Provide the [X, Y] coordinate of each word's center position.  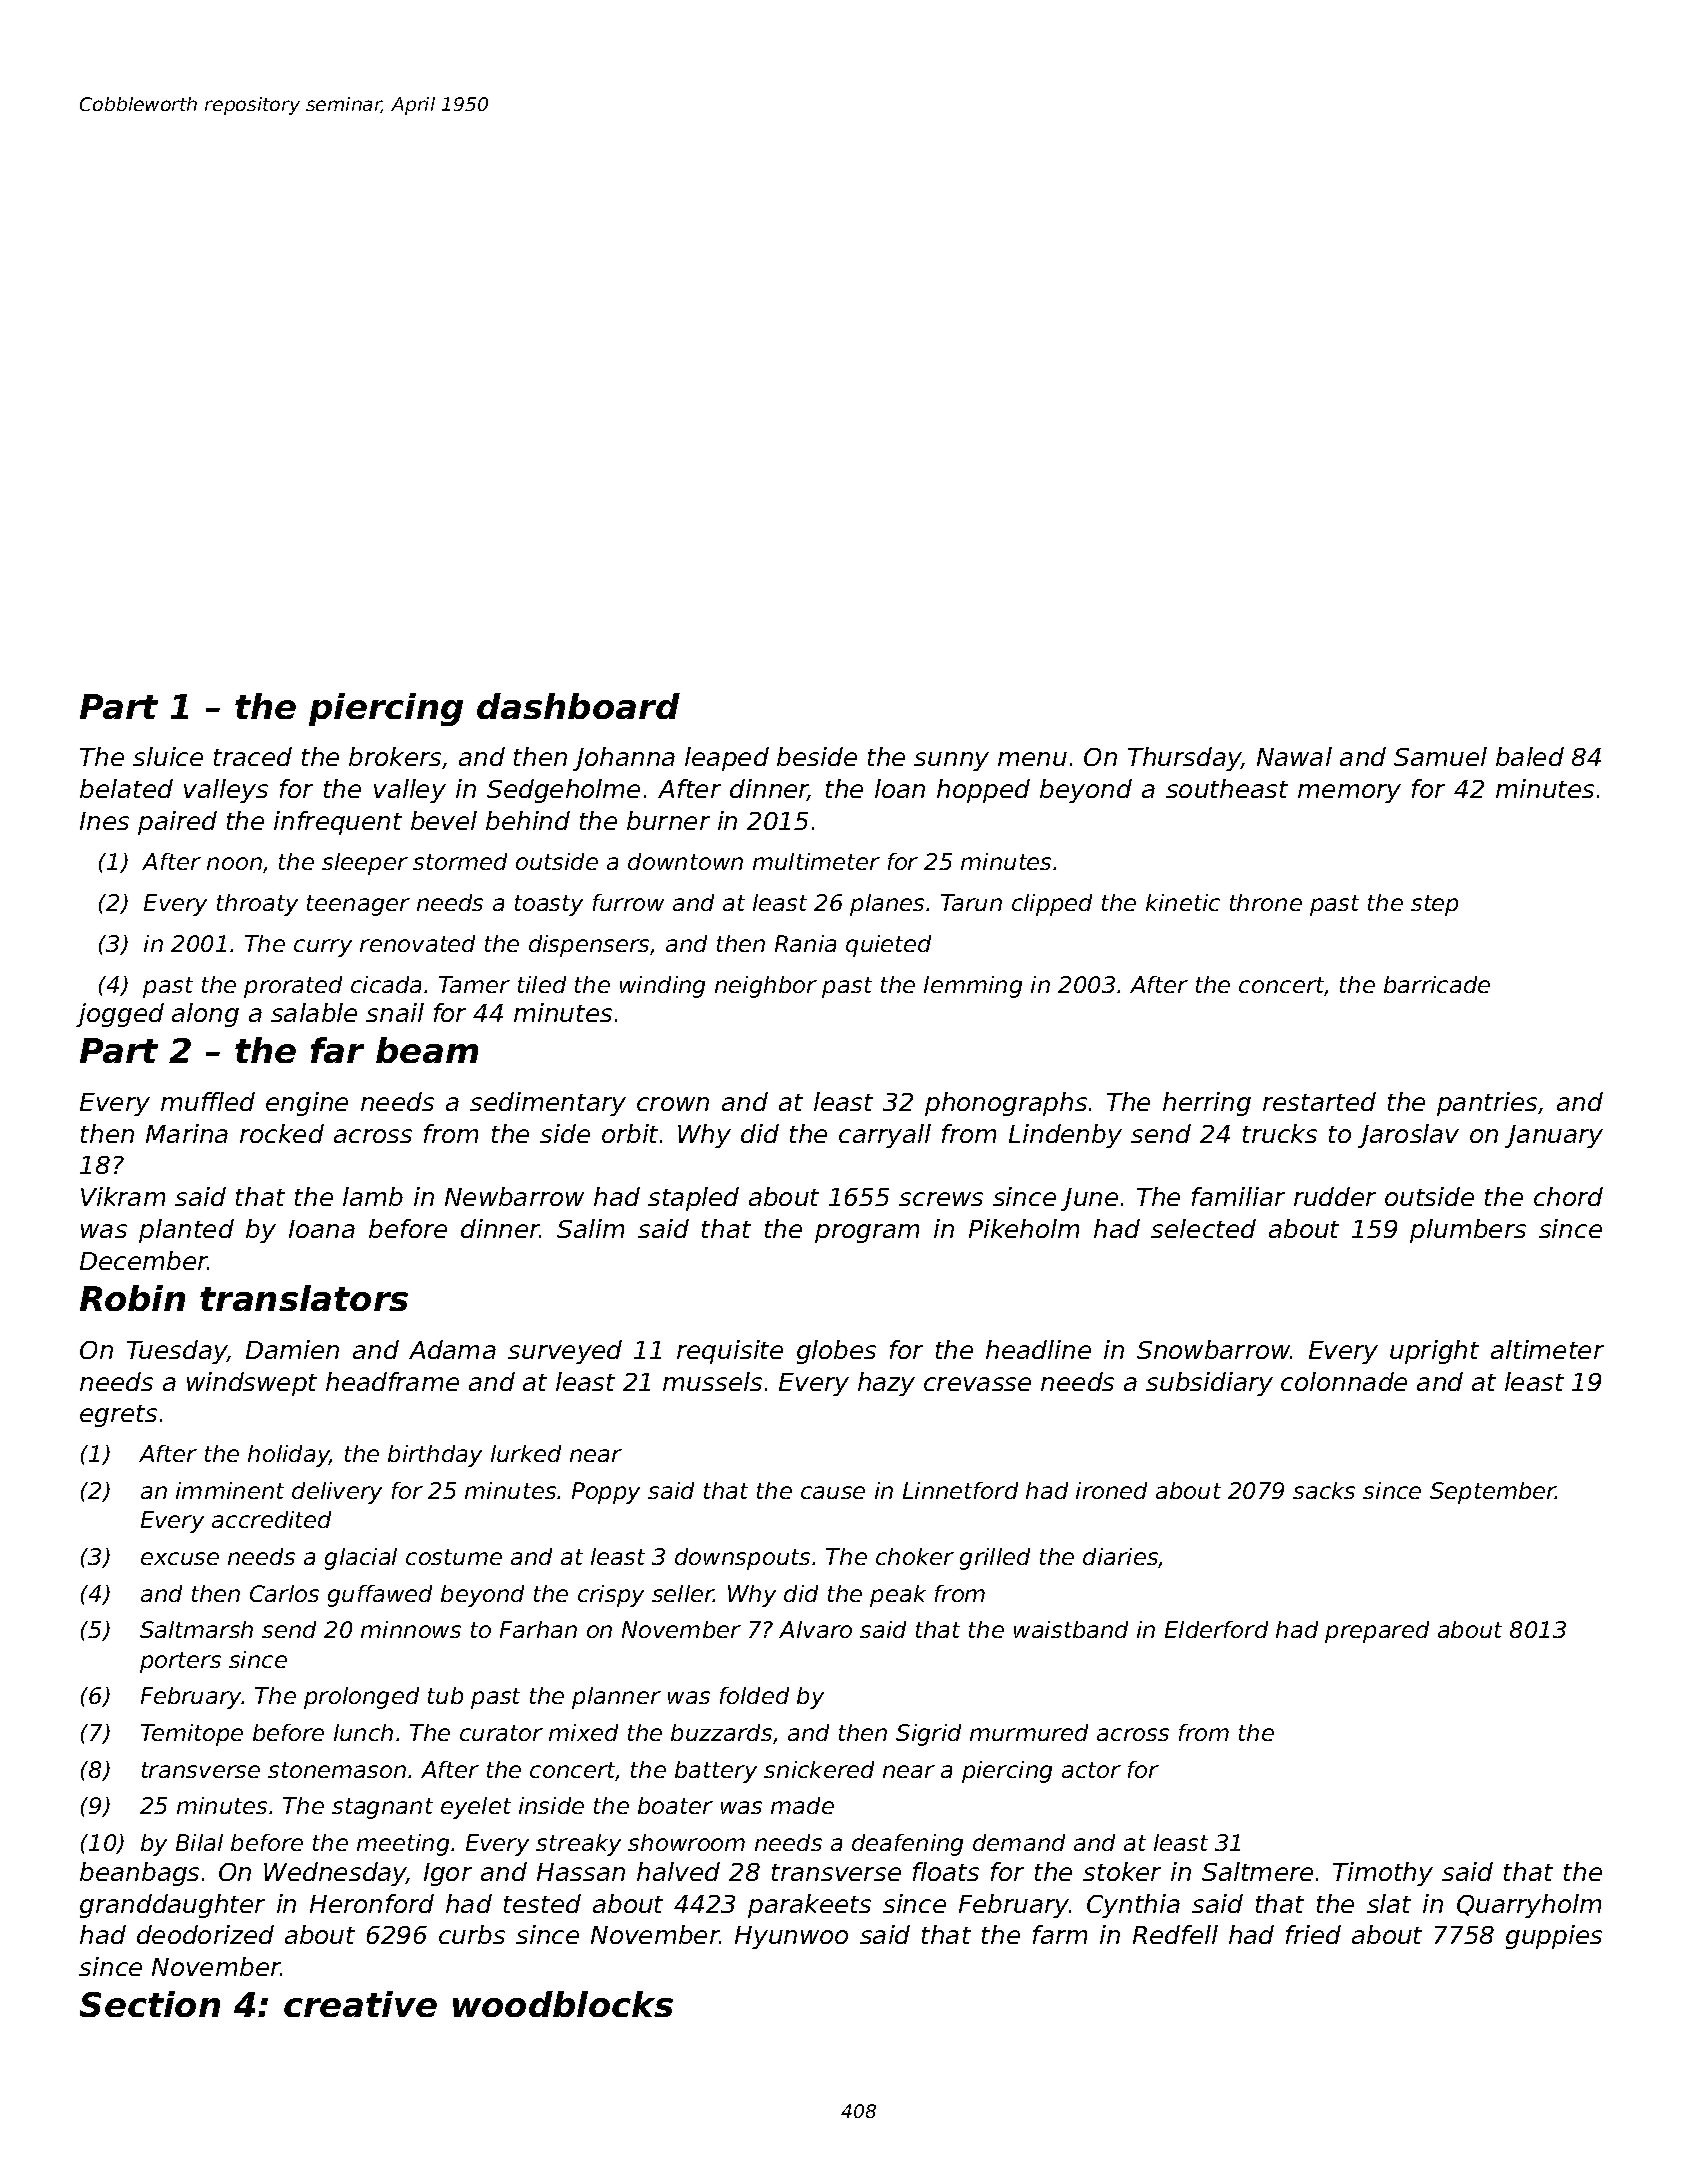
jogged [120, 1015]
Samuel [1440, 756]
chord [1568, 1196]
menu [1032, 759]
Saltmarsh [196, 1629]
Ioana [322, 1229]
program [867, 1233]
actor [1091, 1770]
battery [716, 1772]
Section [150, 2004]
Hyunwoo [791, 1937]
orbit [630, 1133]
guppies [1554, 1937]
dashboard [578, 706]
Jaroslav [1408, 1136]
